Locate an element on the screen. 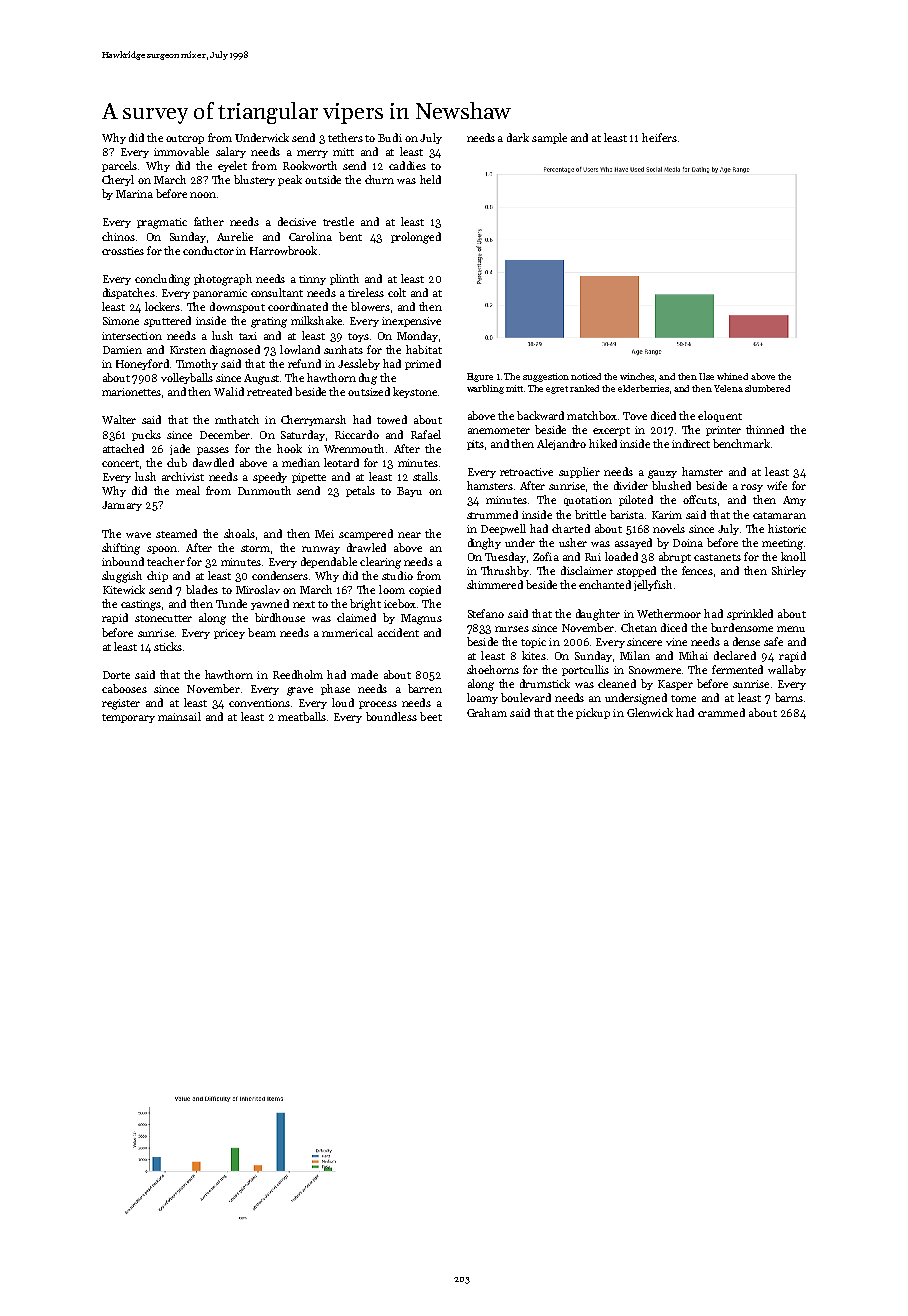 The image size is (908, 1316). heifers is located at coordinates (659, 137).
